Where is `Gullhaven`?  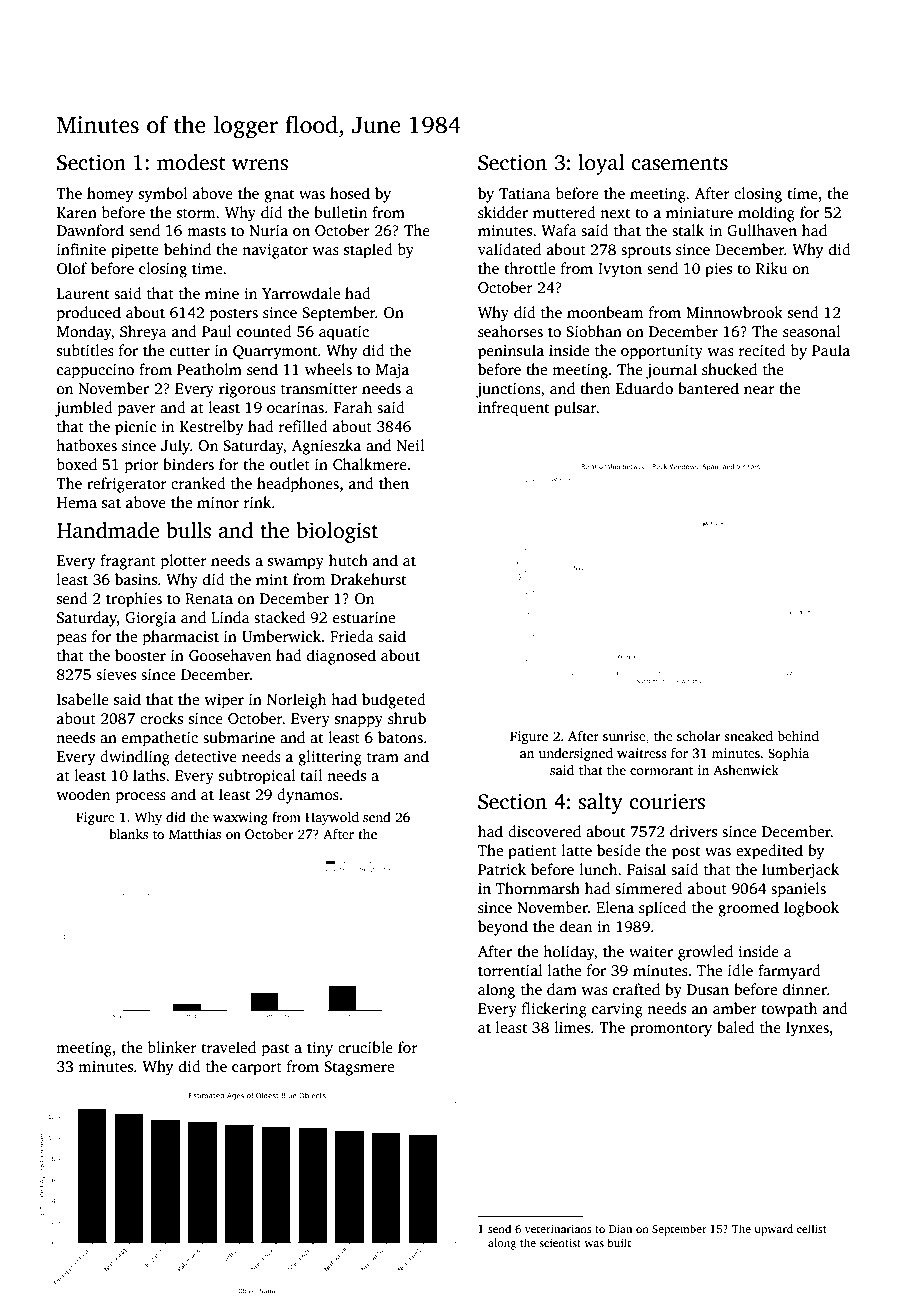 Gullhaven is located at coordinates (762, 230).
